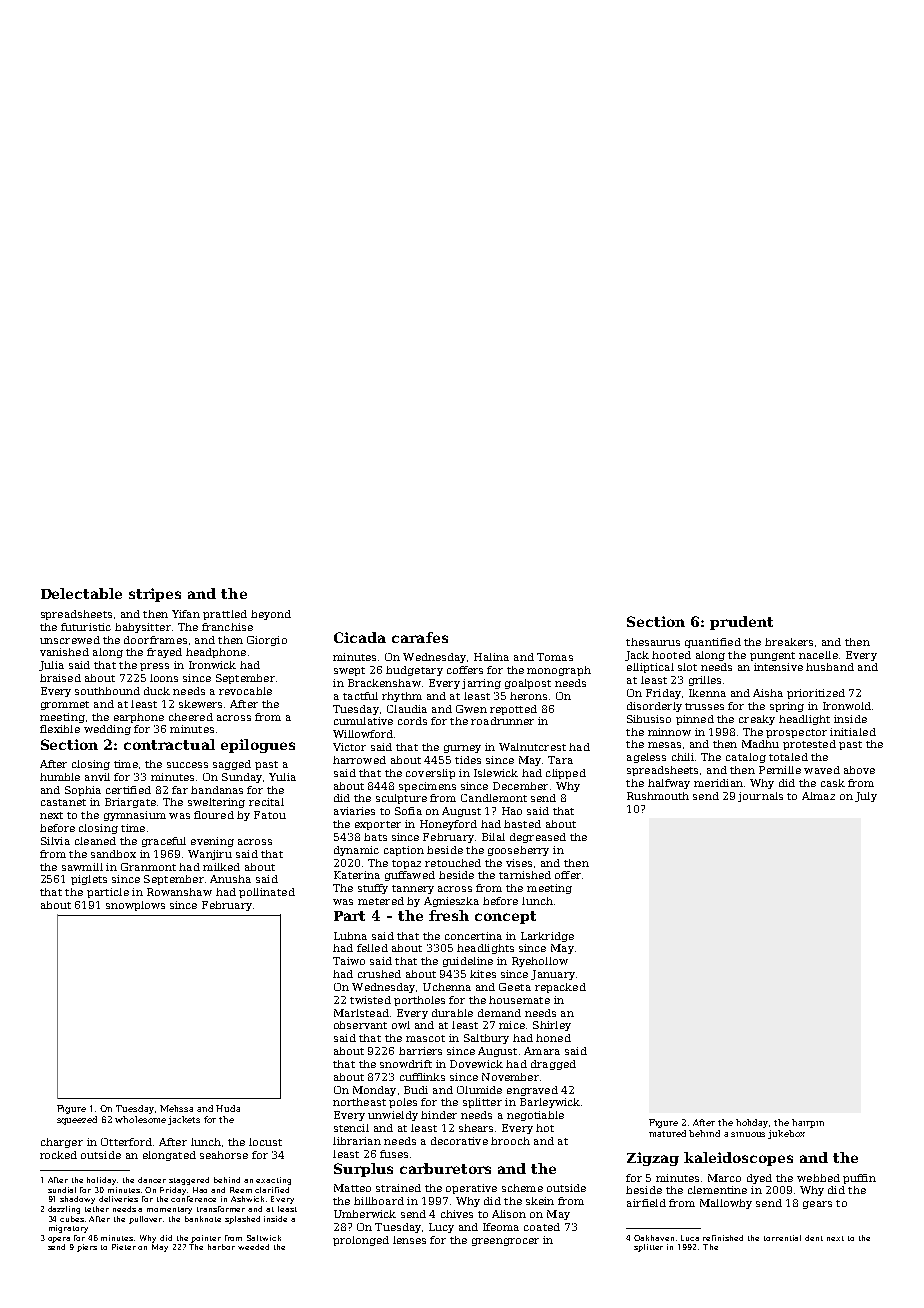 The width and height of the screenshot is (924, 1308). What do you see at coordinates (757, 720) in the screenshot?
I see `creaky` at bounding box center [757, 720].
